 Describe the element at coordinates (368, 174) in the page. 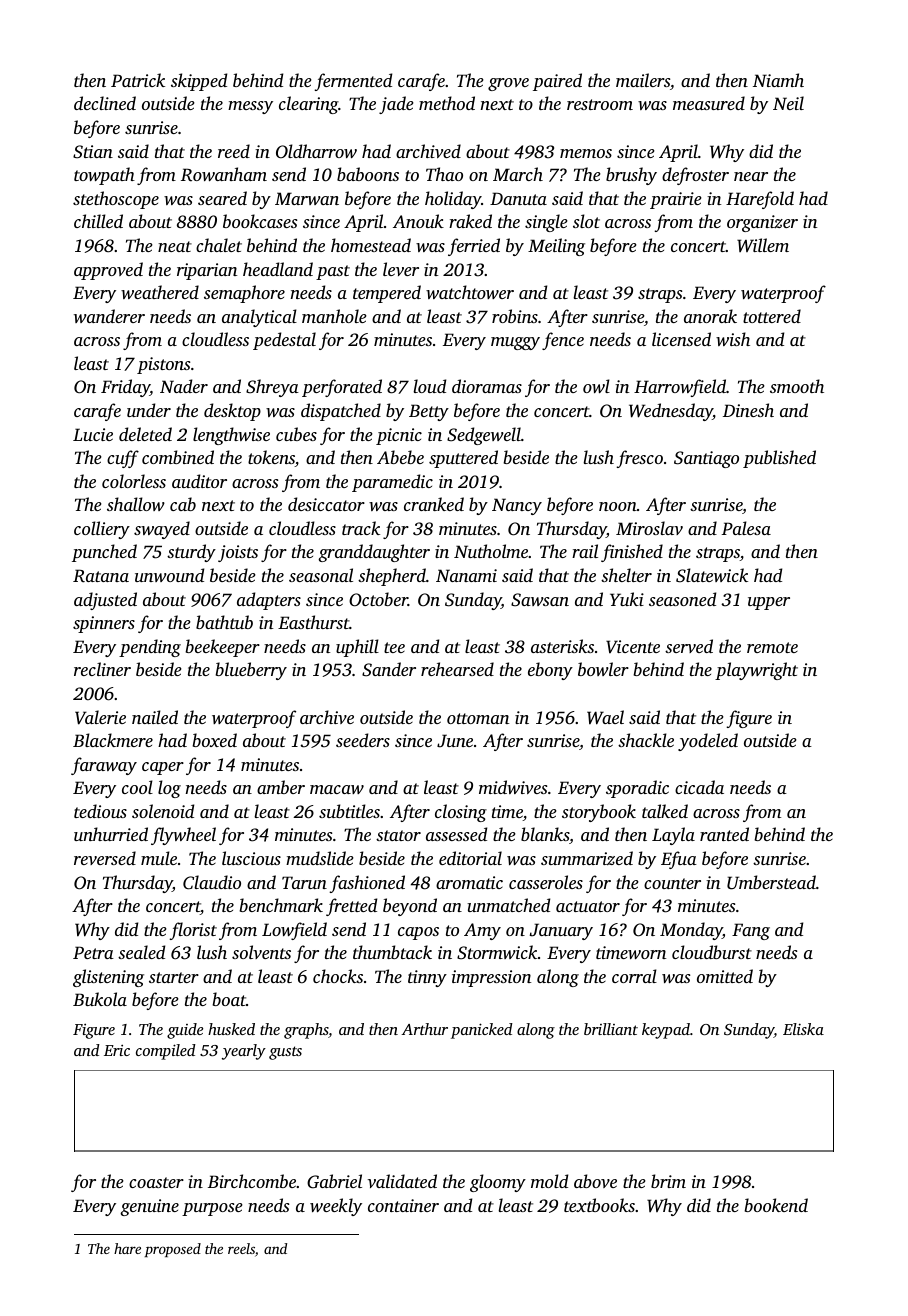

I see `baboons` at that location.
